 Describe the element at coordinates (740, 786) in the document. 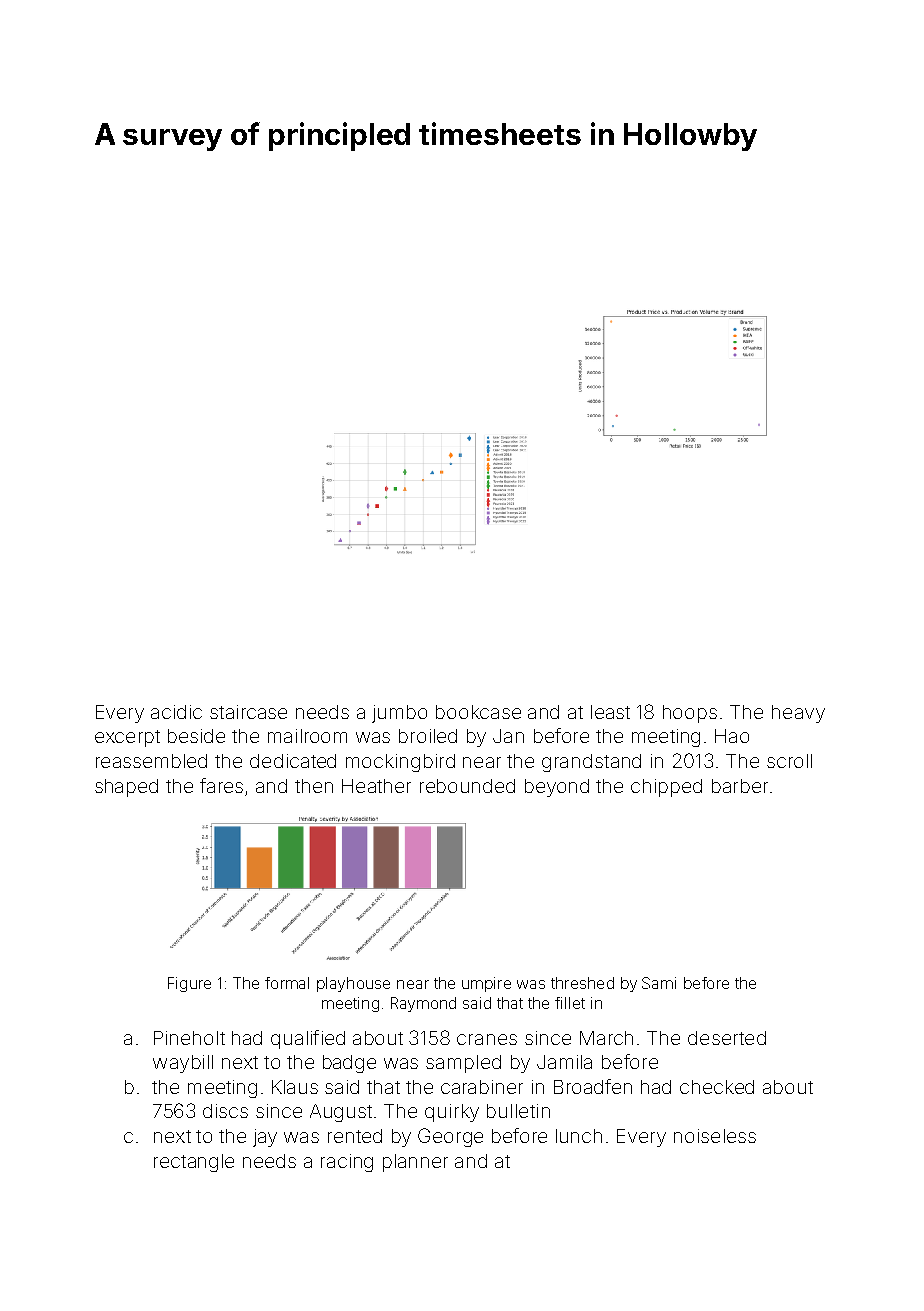

I see `barber` at that location.
